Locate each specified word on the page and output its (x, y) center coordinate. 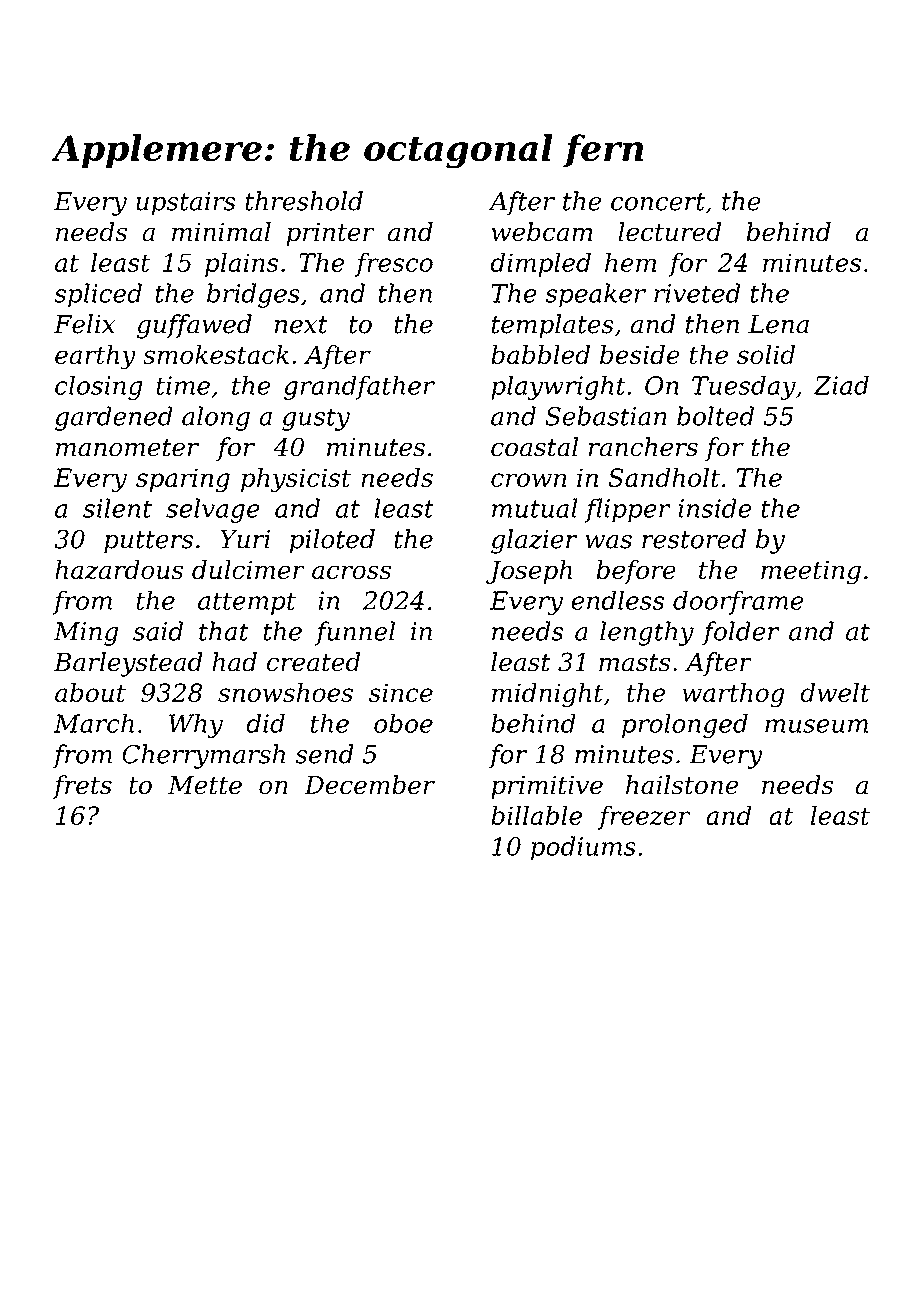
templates (553, 326)
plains (241, 264)
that (224, 631)
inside (714, 508)
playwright (558, 387)
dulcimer (248, 570)
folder (740, 633)
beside (640, 355)
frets (82, 787)
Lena (778, 324)
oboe (403, 723)
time (183, 385)
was (609, 542)
